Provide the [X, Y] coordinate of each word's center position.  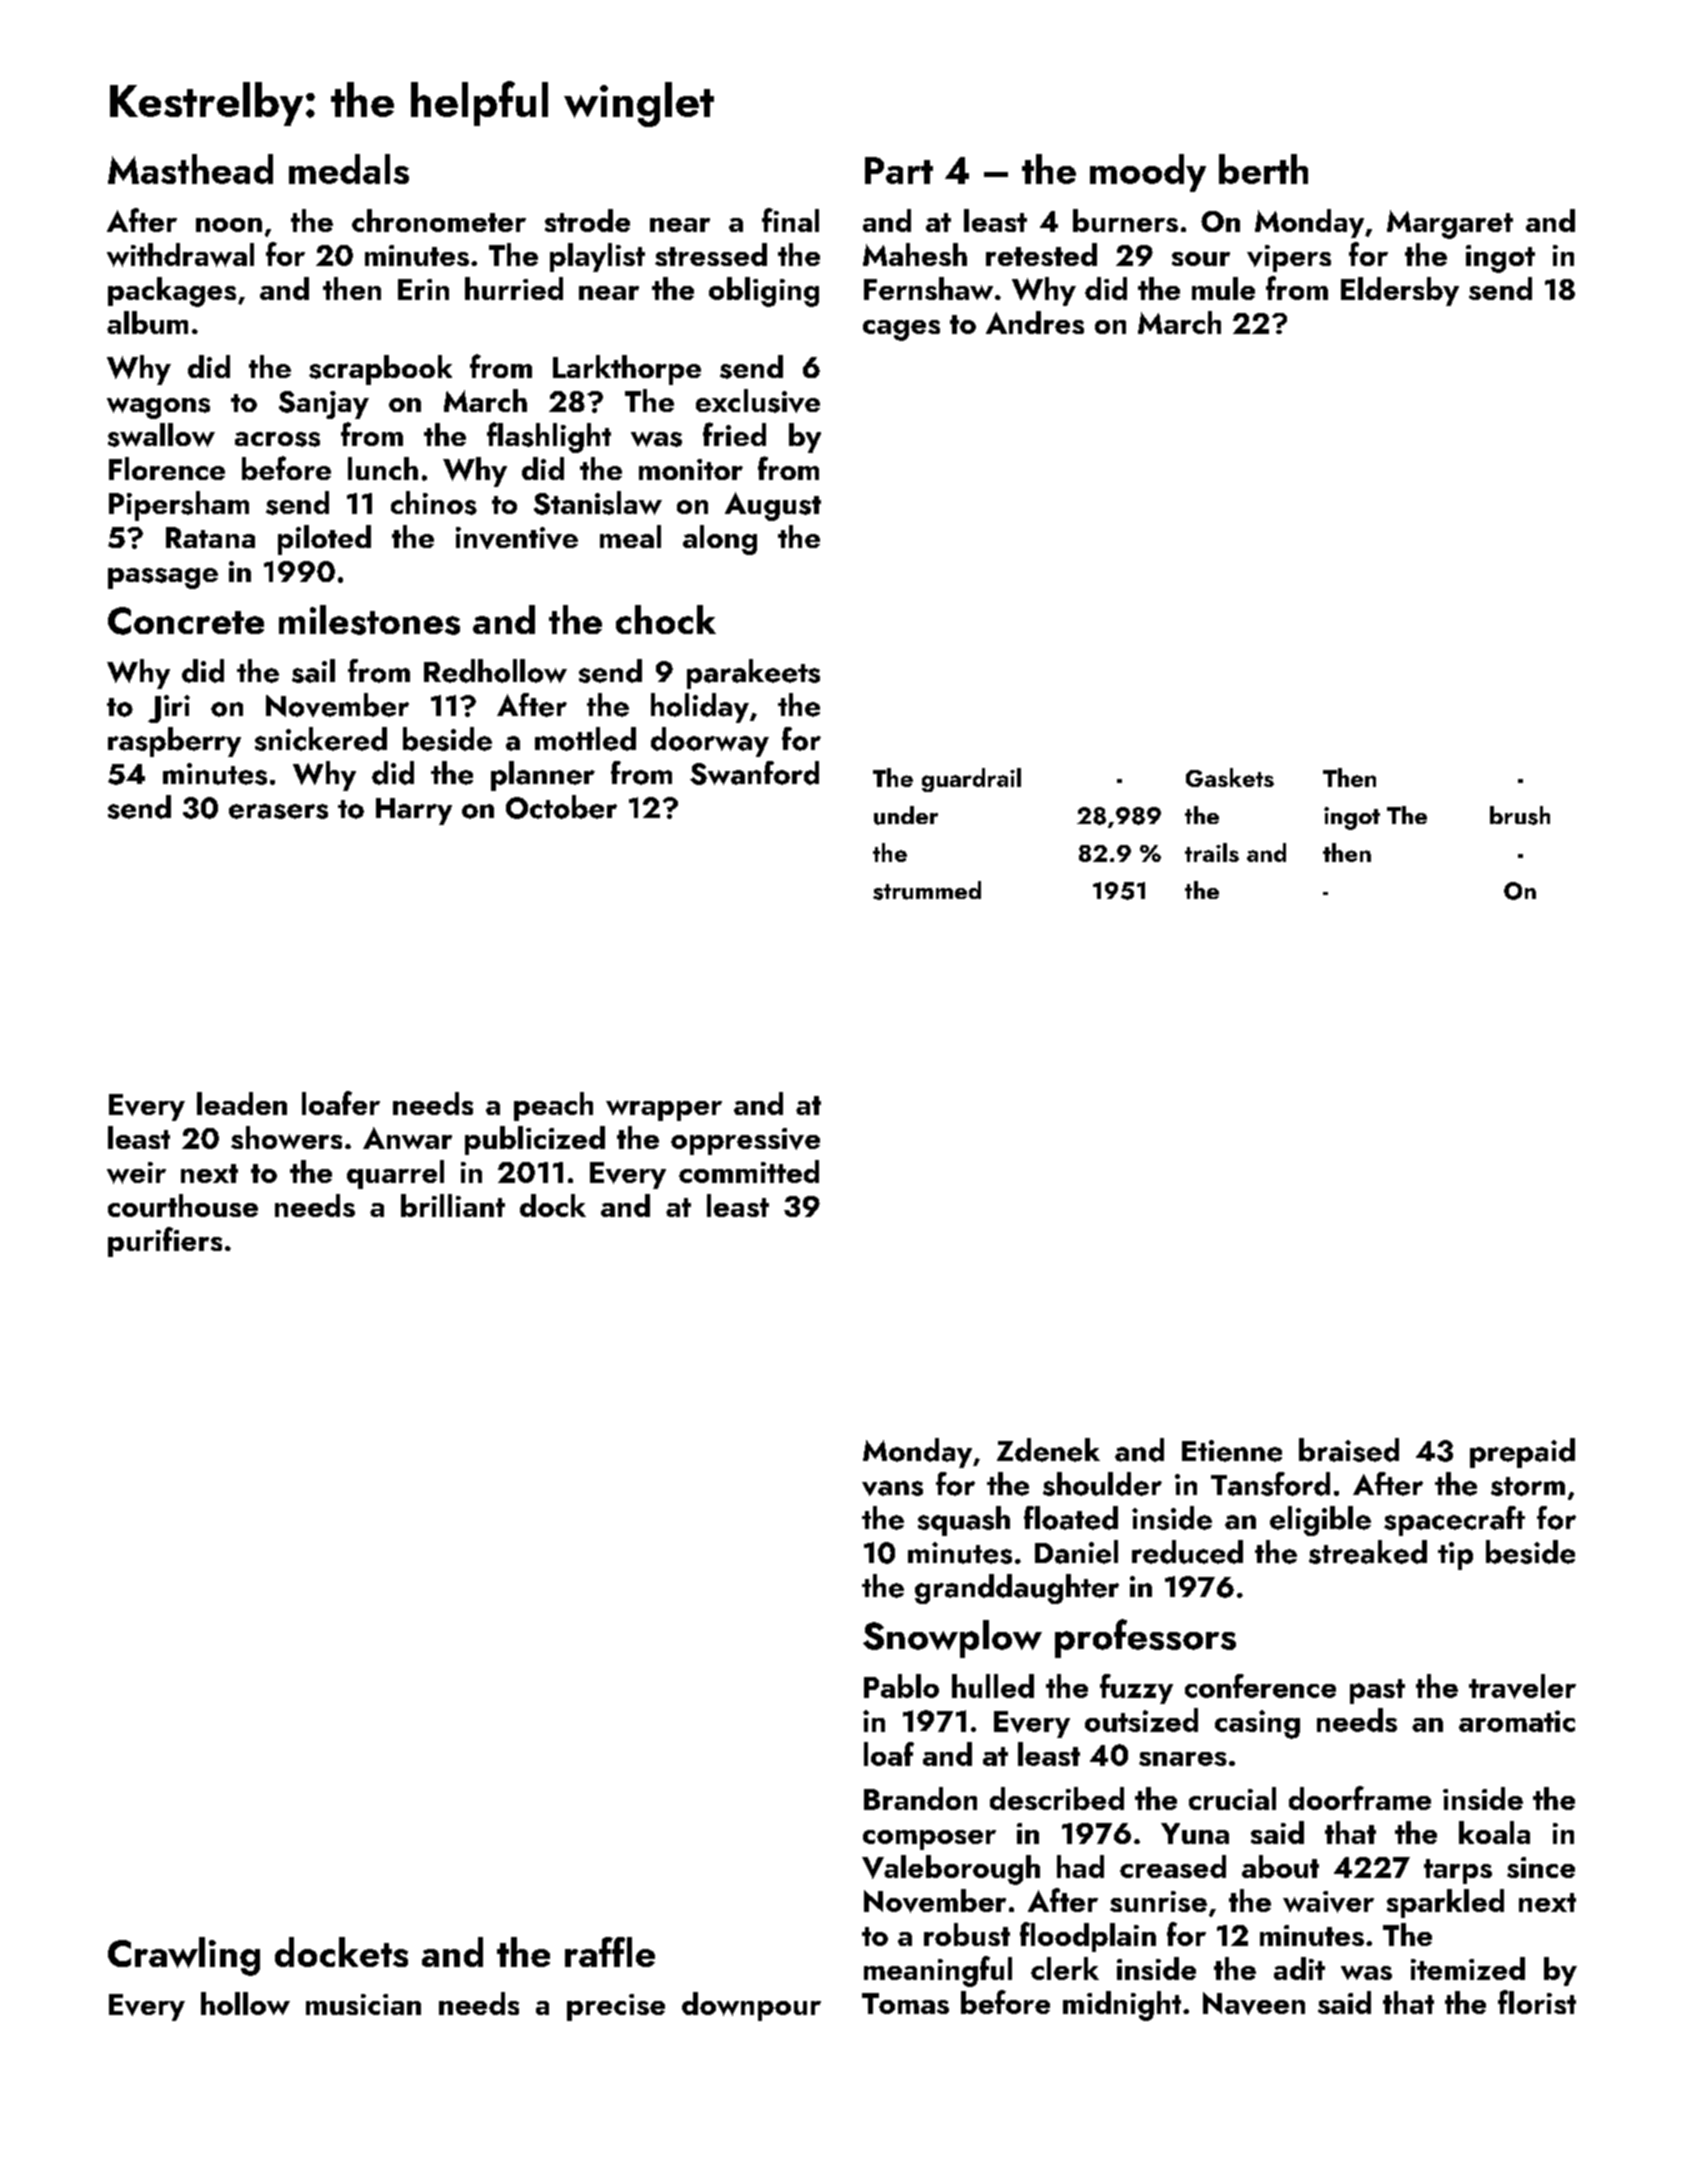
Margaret [1450, 224]
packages [172, 292]
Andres [1035, 322]
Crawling [184, 1956]
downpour [751, 2006]
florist [1537, 2002]
